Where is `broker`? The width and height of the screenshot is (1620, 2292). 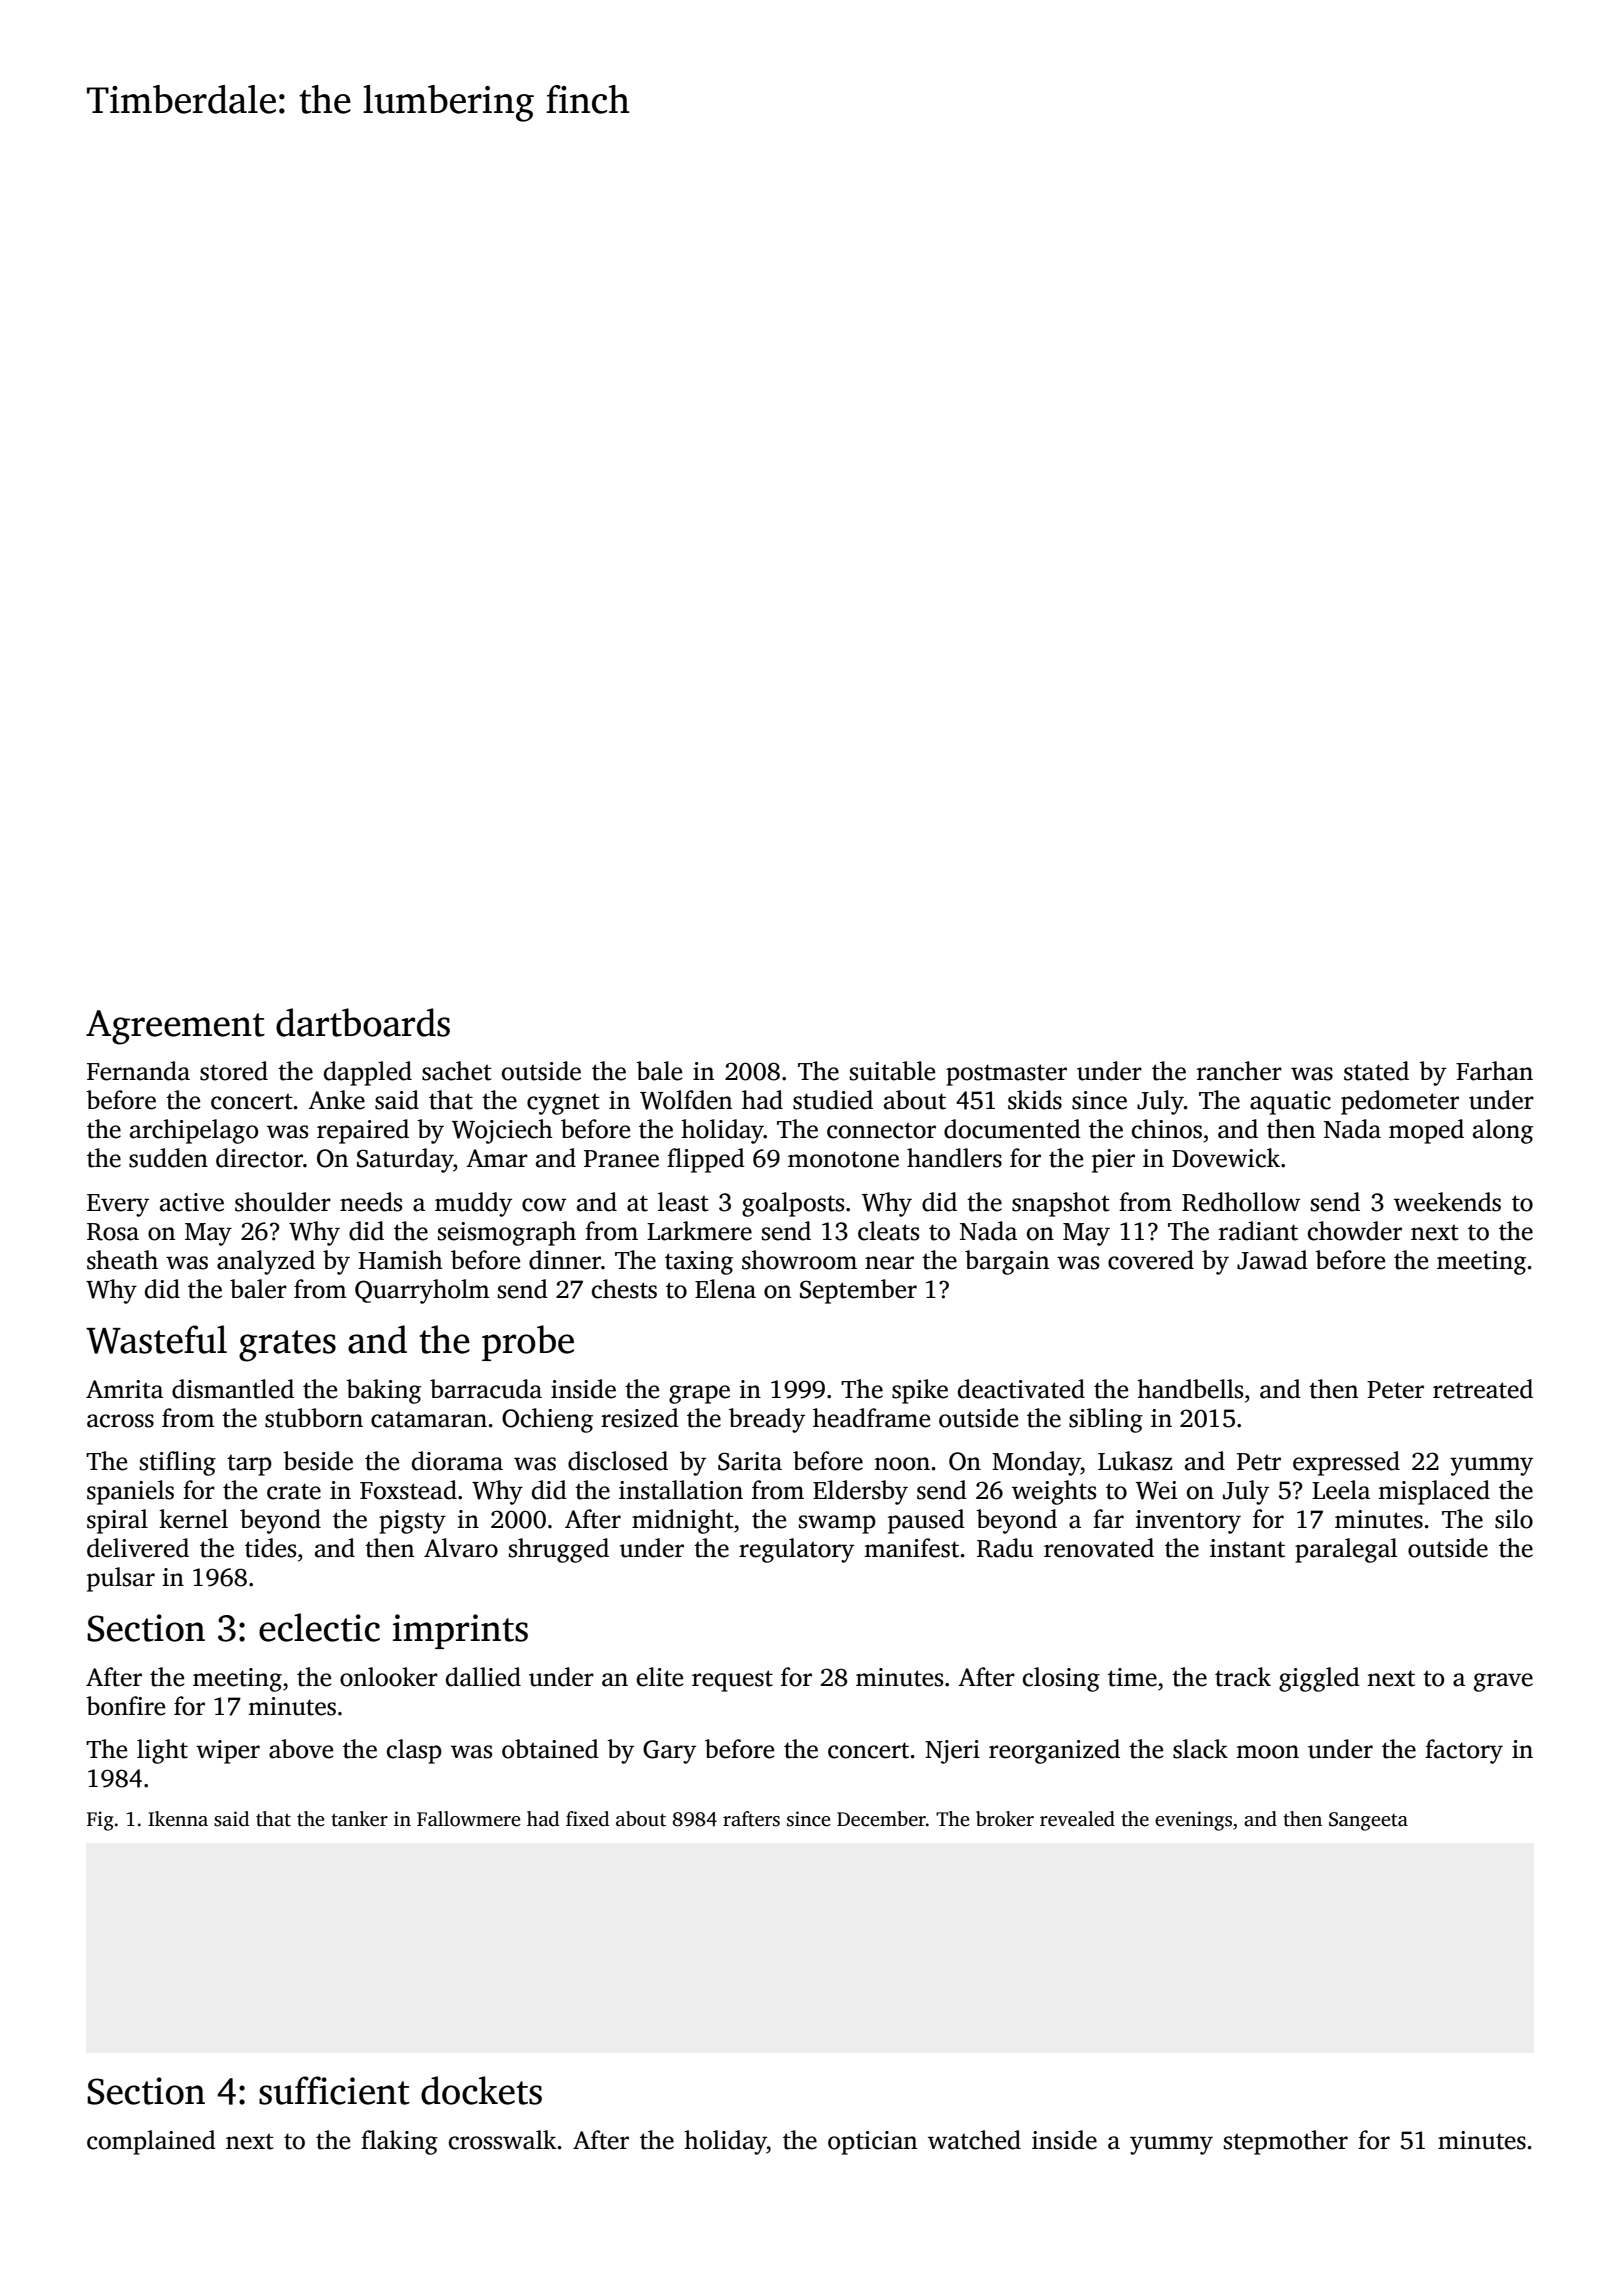
broker is located at coordinates (1005, 1819).
